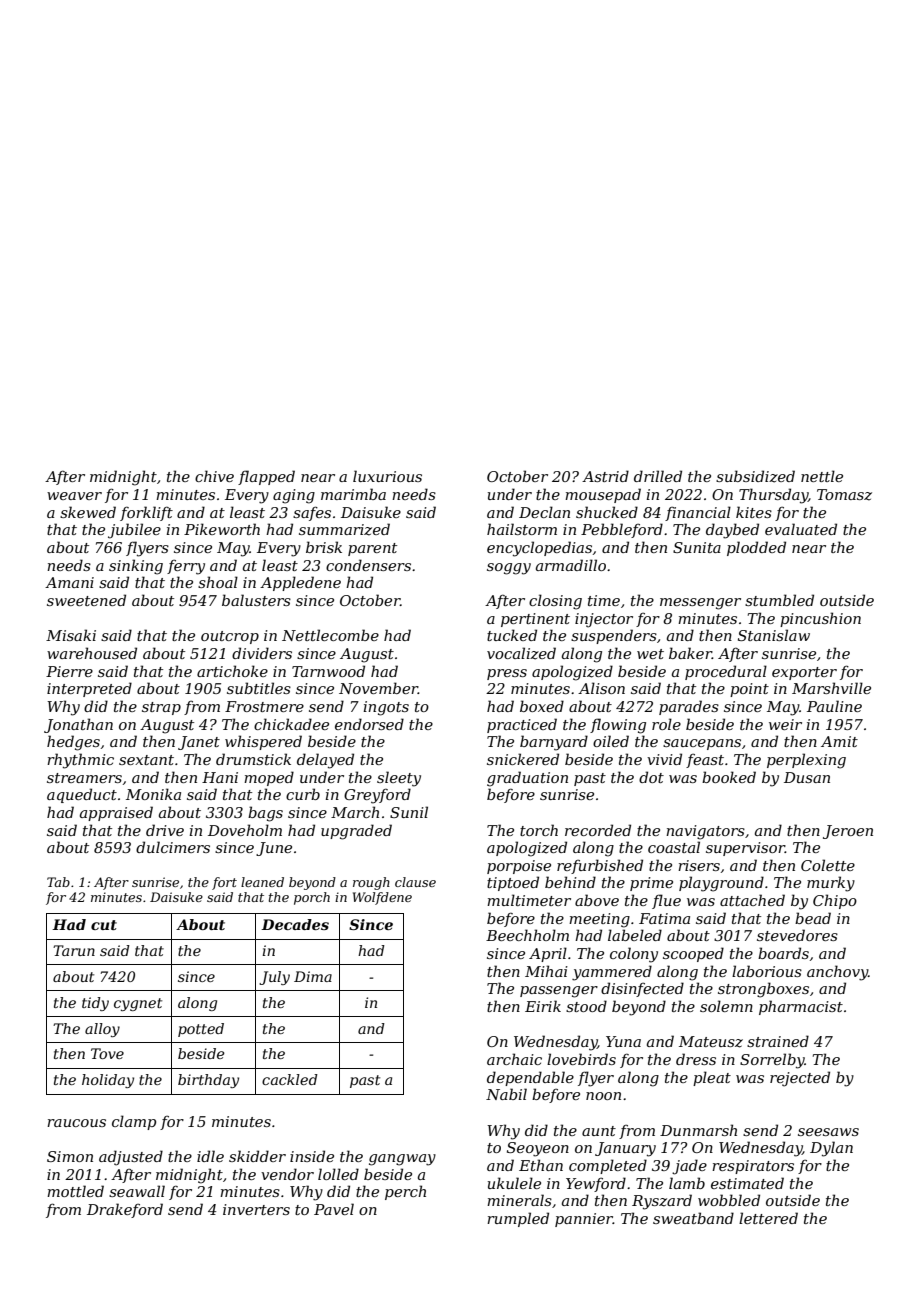  I want to click on vivid, so click(664, 759).
